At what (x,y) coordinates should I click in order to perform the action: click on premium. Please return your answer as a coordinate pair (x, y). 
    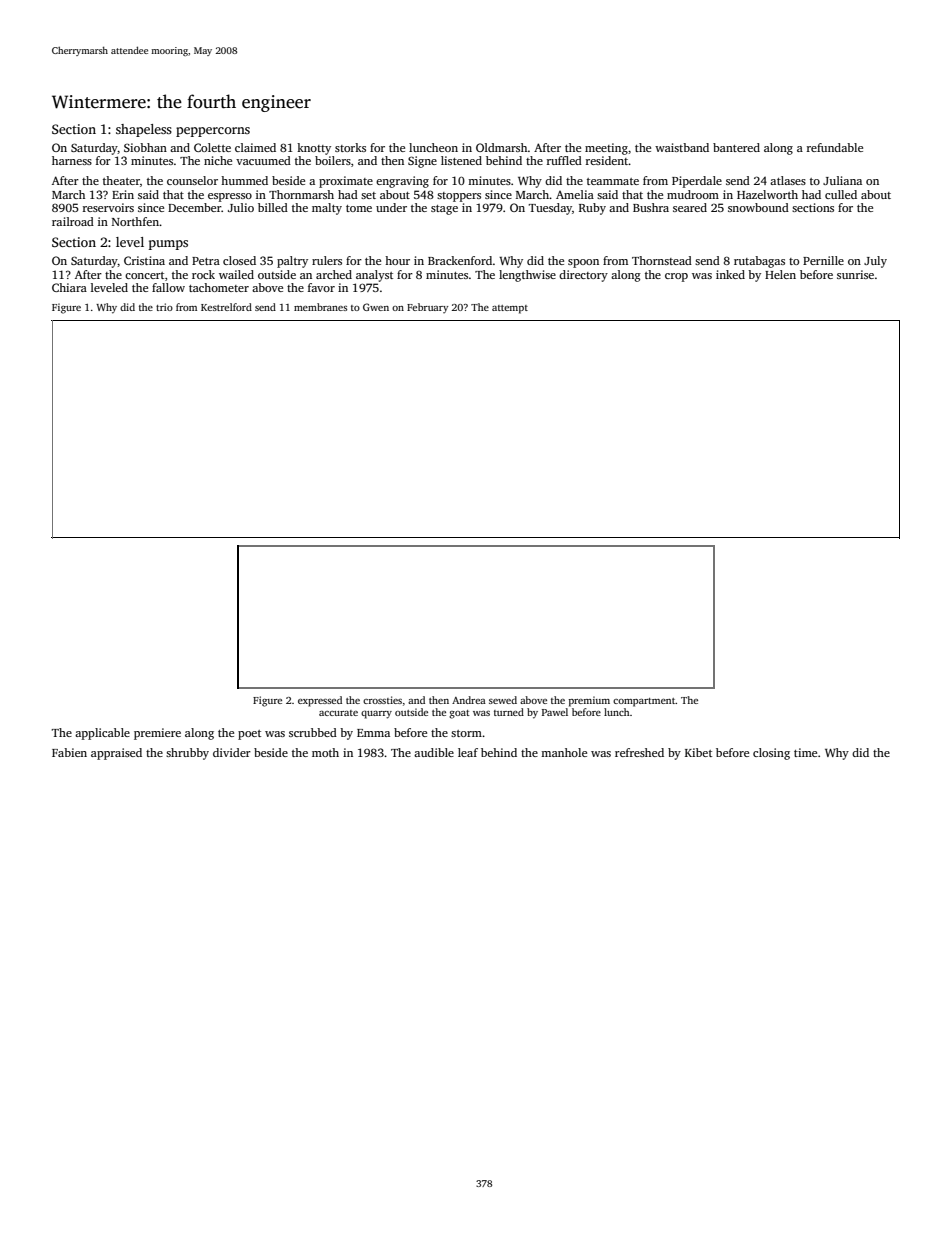
    Looking at the image, I should click on (589, 701).
